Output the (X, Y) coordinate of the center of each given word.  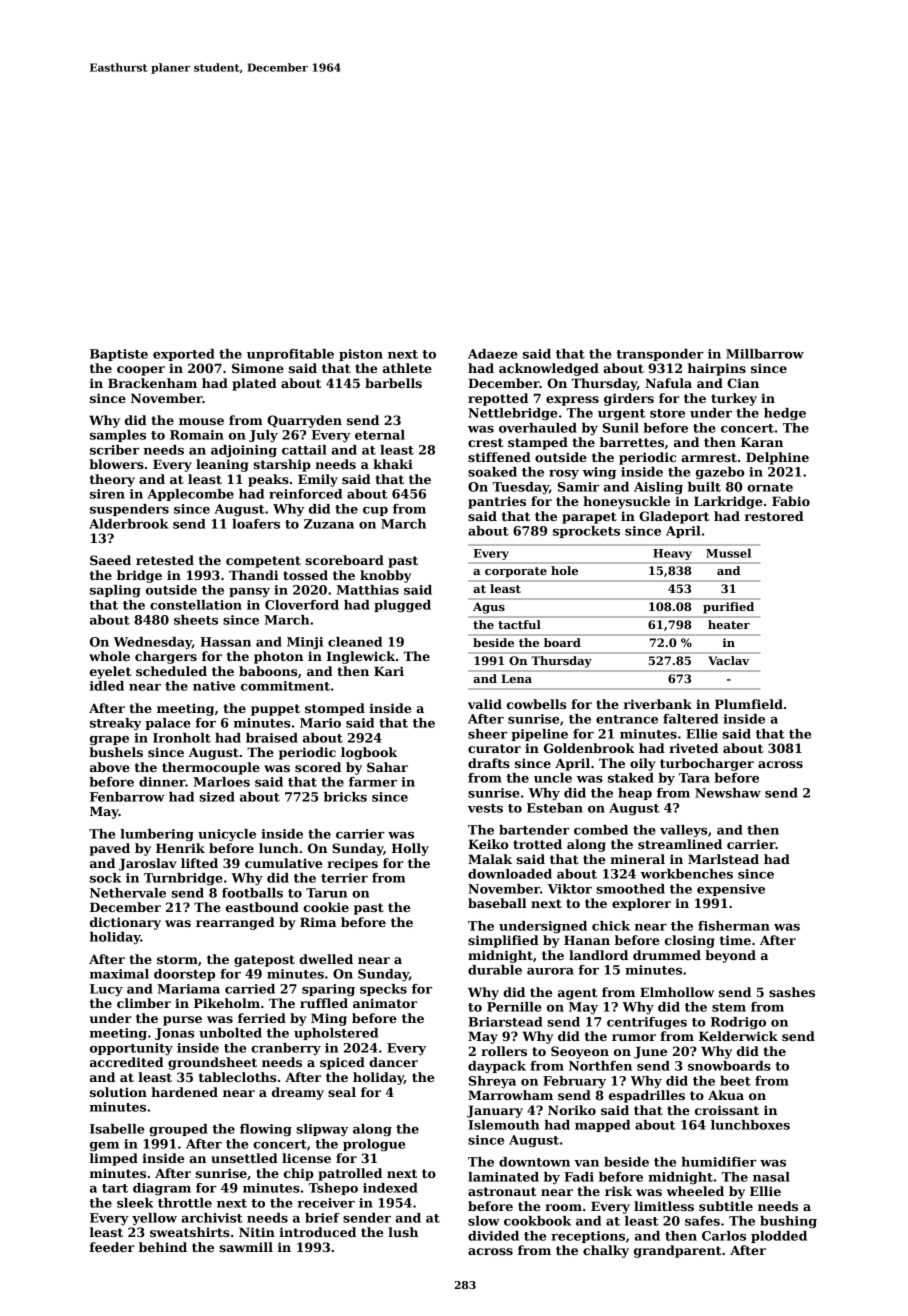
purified (728, 608)
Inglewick (361, 657)
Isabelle (117, 1129)
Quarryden (304, 421)
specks (383, 990)
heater (729, 624)
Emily (318, 480)
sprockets (586, 532)
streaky (115, 724)
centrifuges (647, 1023)
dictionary (125, 923)
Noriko (572, 1110)
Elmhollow (677, 992)
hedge (785, 414)
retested (165, 560)
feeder (112, 1247)
